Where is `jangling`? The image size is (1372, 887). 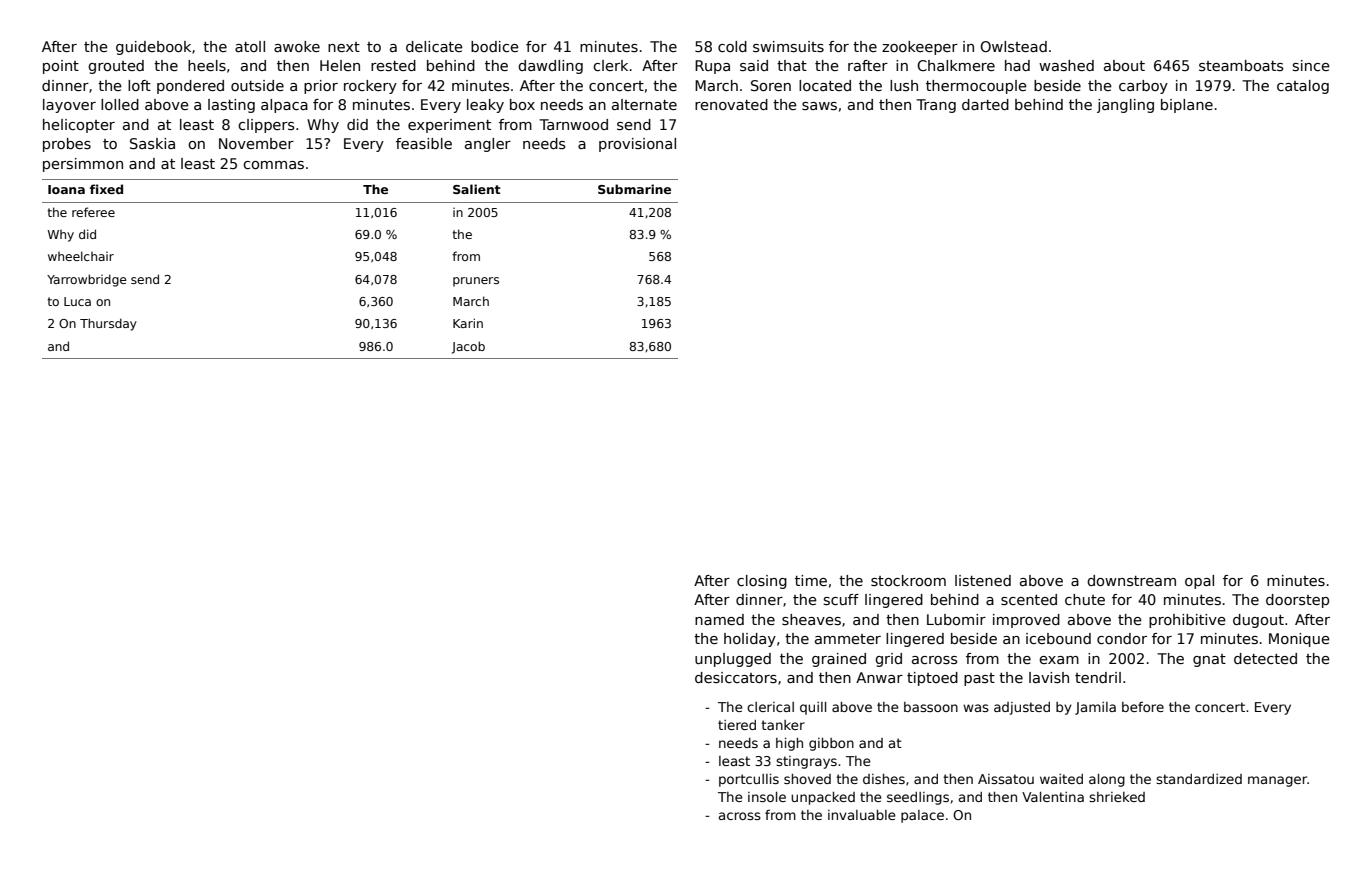
jangling is located at coordinates (1125, 106).
